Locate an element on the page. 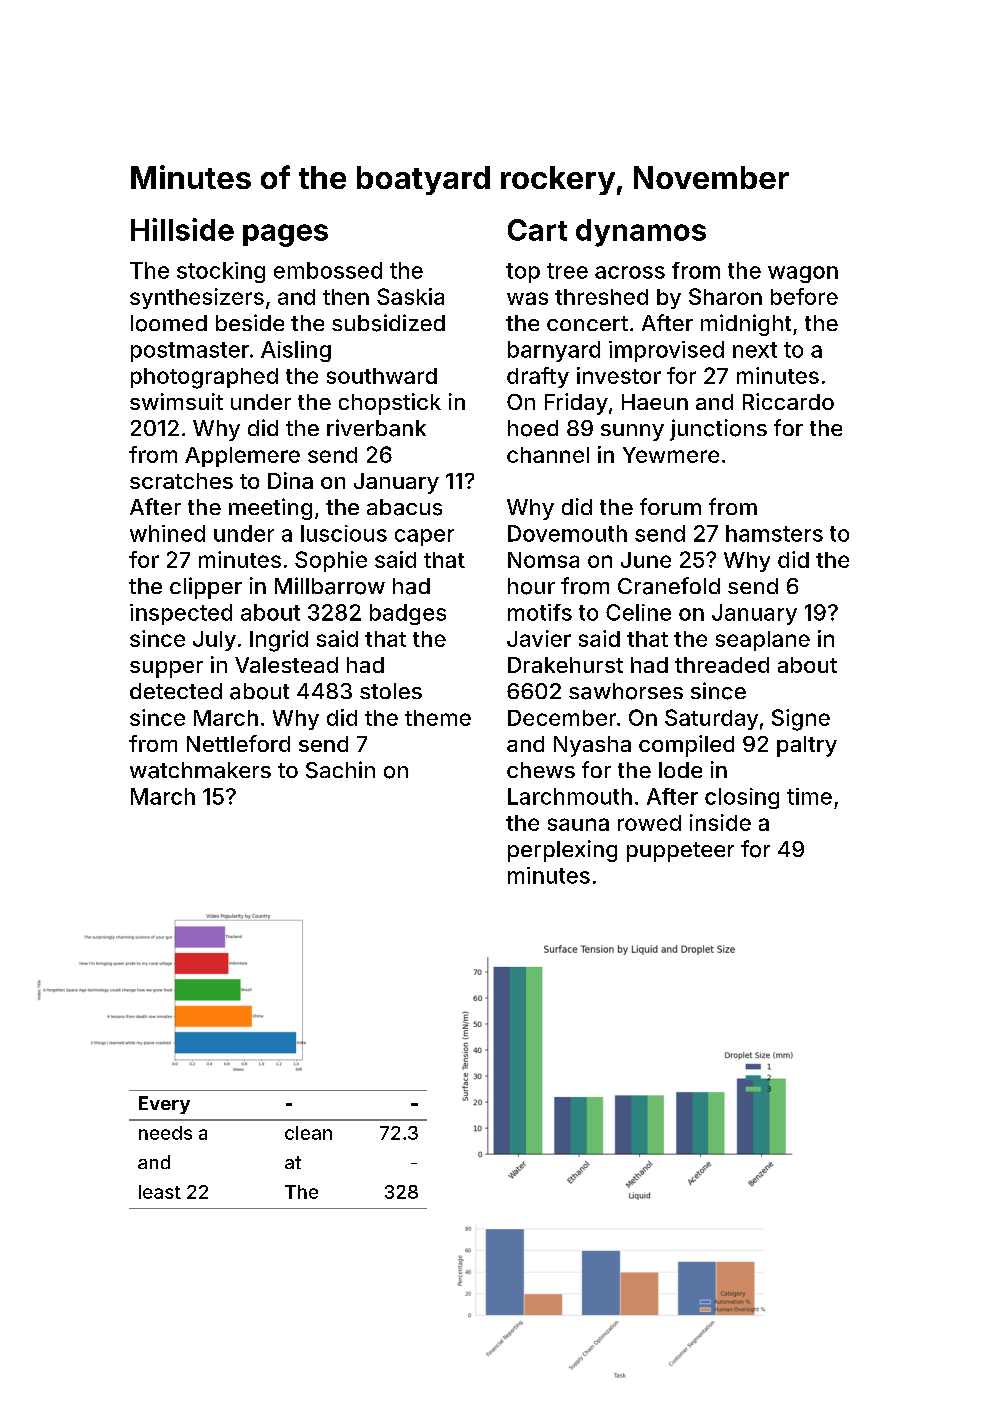 The height and width of the page is (1404, 988). time is located at coordinates (809, 796).
